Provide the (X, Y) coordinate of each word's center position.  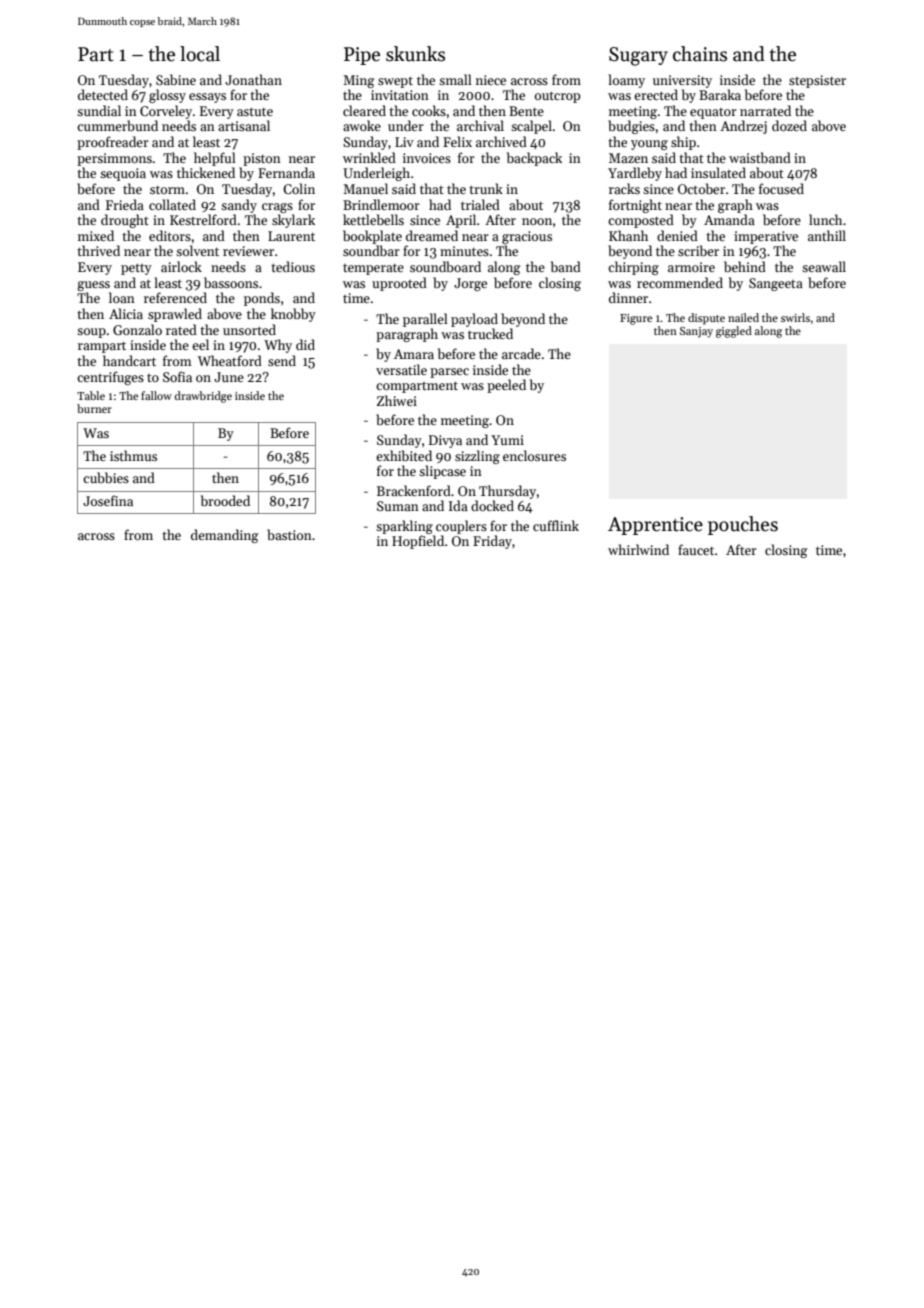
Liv (404, 142)
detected (103, 94)
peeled (506, 386)
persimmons (114, 159)
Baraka (720, 94)
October (701, 188)
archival (480, 125)
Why (278, 346)
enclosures (534, 455)
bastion (289, 534)
